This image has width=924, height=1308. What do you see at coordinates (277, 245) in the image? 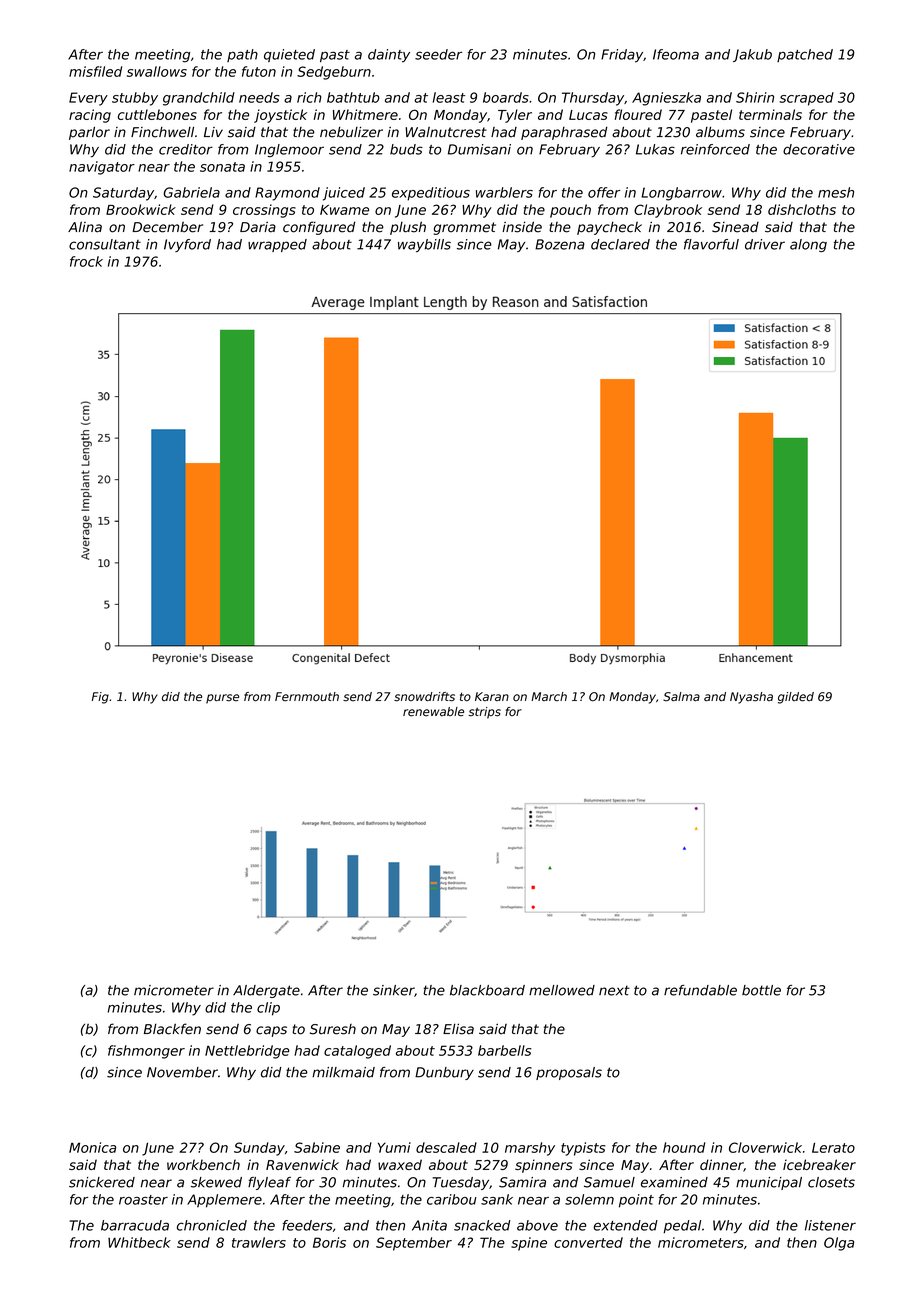
I see `wrapped` at bounding box center [277, 245].
